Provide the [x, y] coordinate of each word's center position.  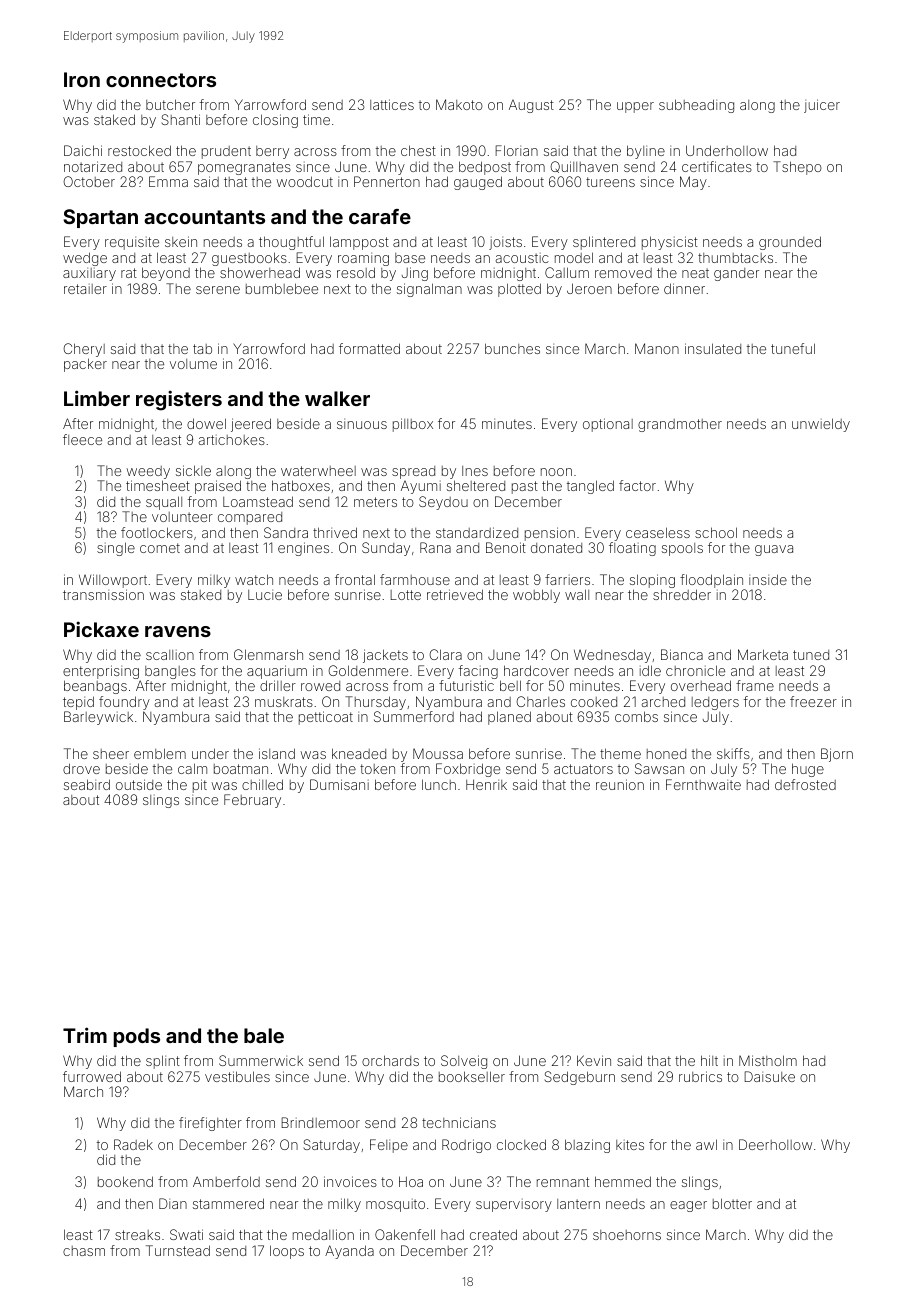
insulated [713, 348]
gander [736, 274]
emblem [160, 753]
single [116, 549]
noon [556, 472]
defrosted [805, 784]
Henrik [486, 784]
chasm [84, 1251]
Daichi [83, 150]
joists [505, 243]
